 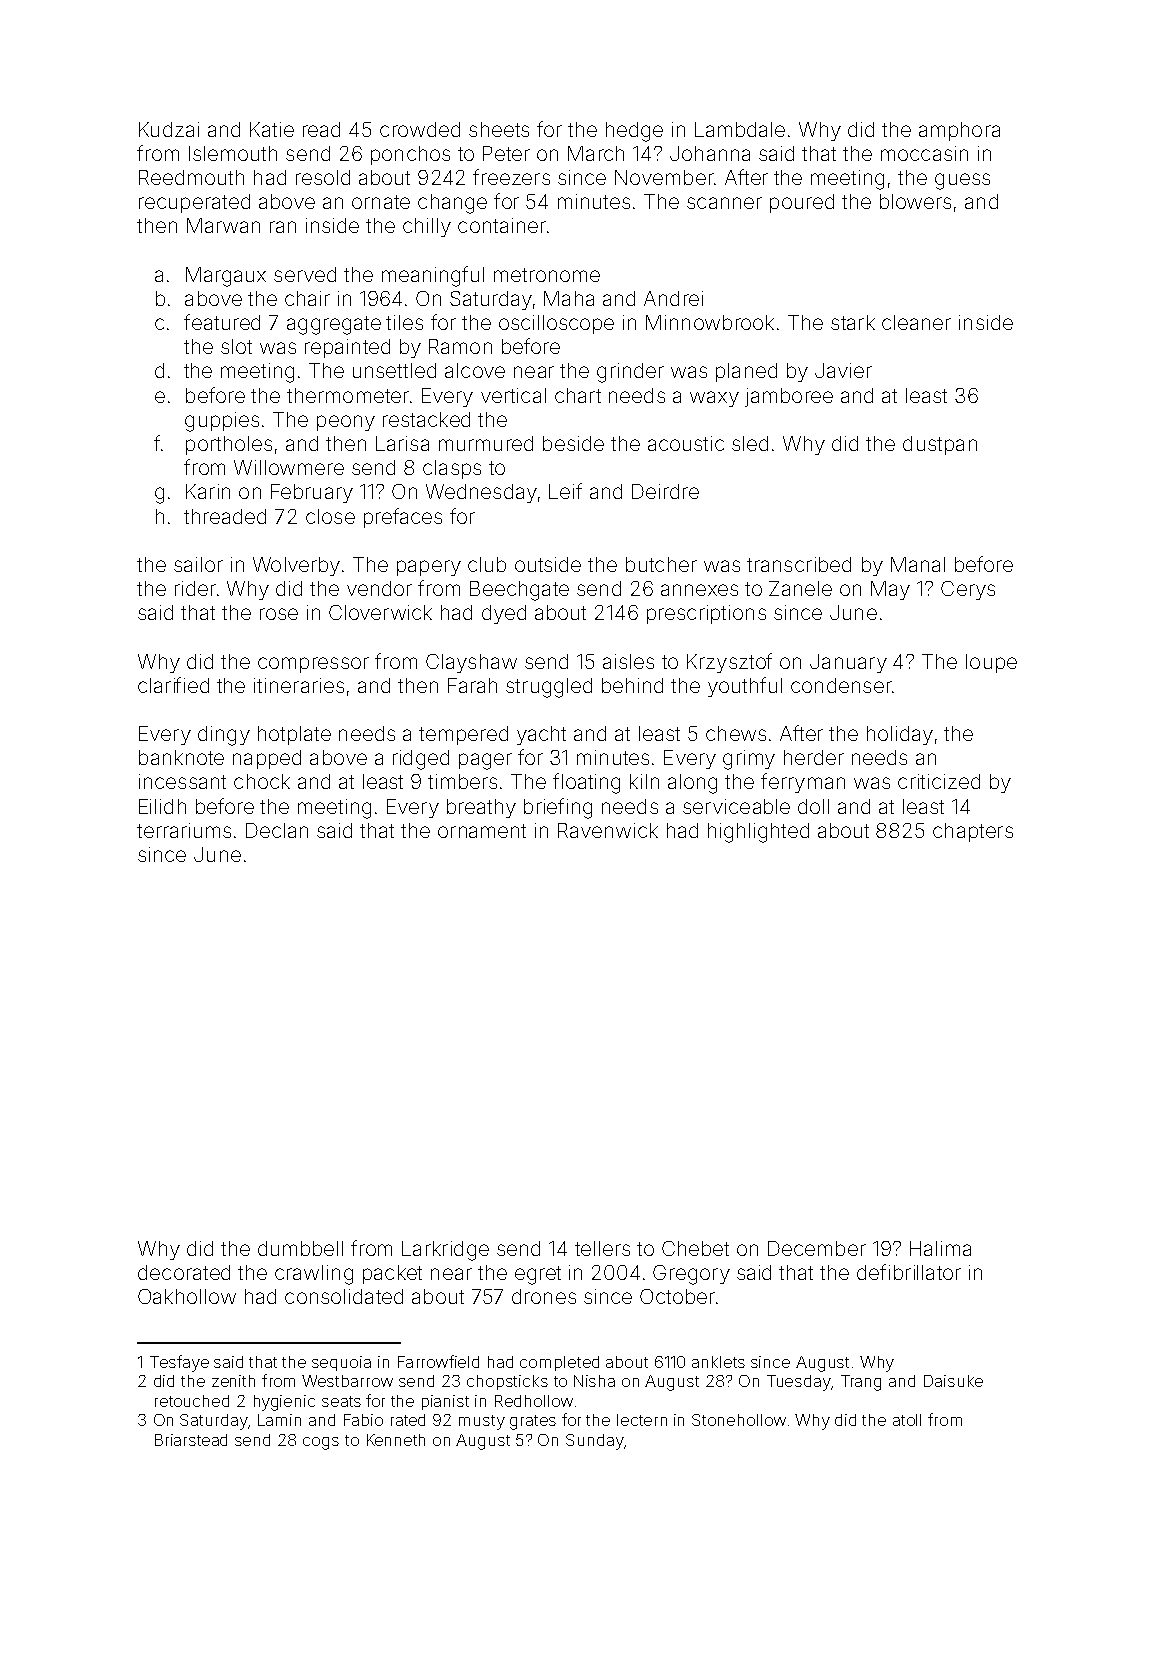 I want to click on chapters, so click(x=973, y=832).
